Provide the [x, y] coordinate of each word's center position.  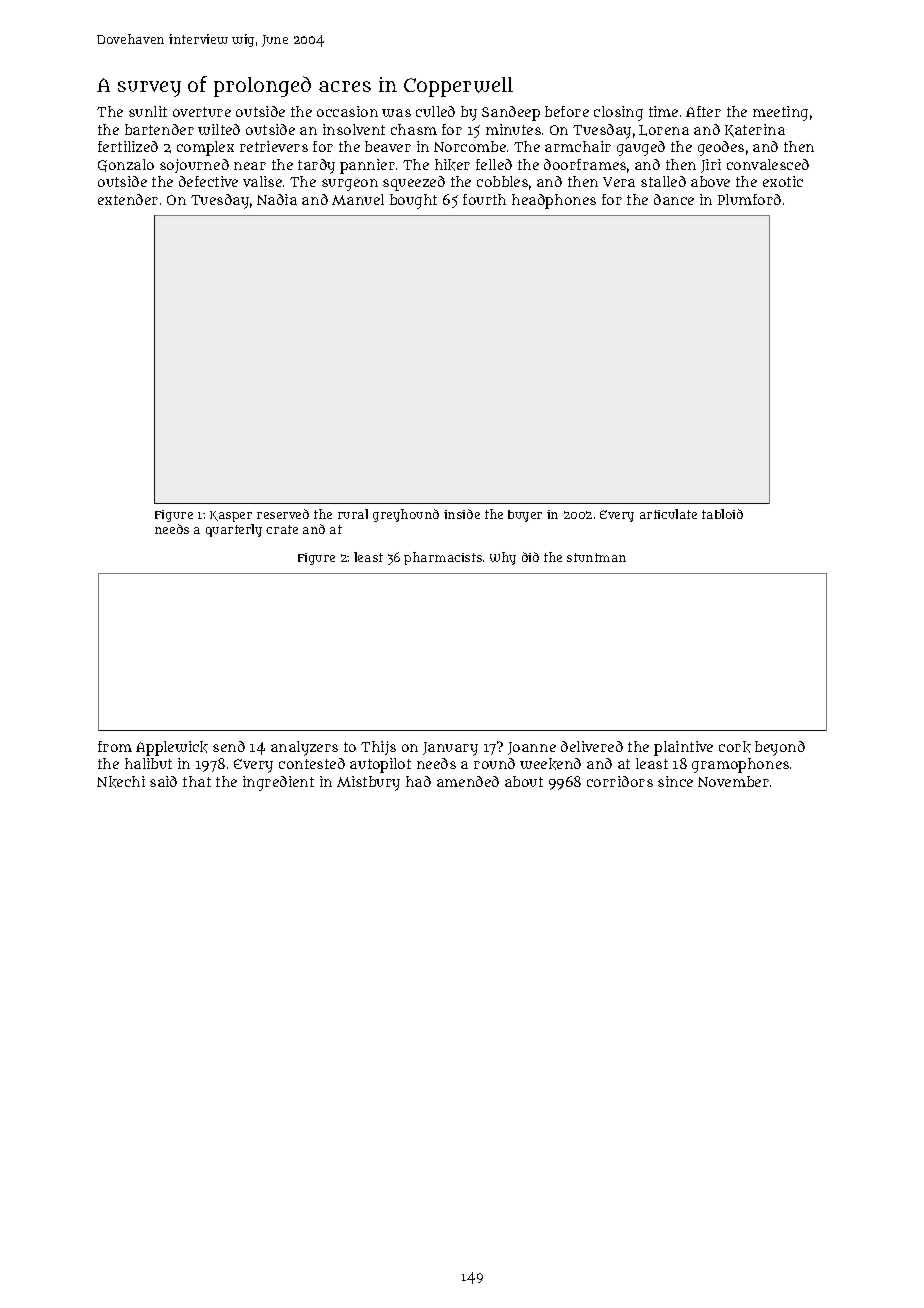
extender [128, 199]
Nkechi [121, 782]
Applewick [172, 748]
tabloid [722, 514]
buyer [525, 516]
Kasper [231, 516]
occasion [347, 111]
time [663, 111]
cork [735, 747]
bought [413, 201]
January [450, 749]
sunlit [148, 111]
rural [353, 514]
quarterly [234, 530]
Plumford [749, 199]
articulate [668, 514]
